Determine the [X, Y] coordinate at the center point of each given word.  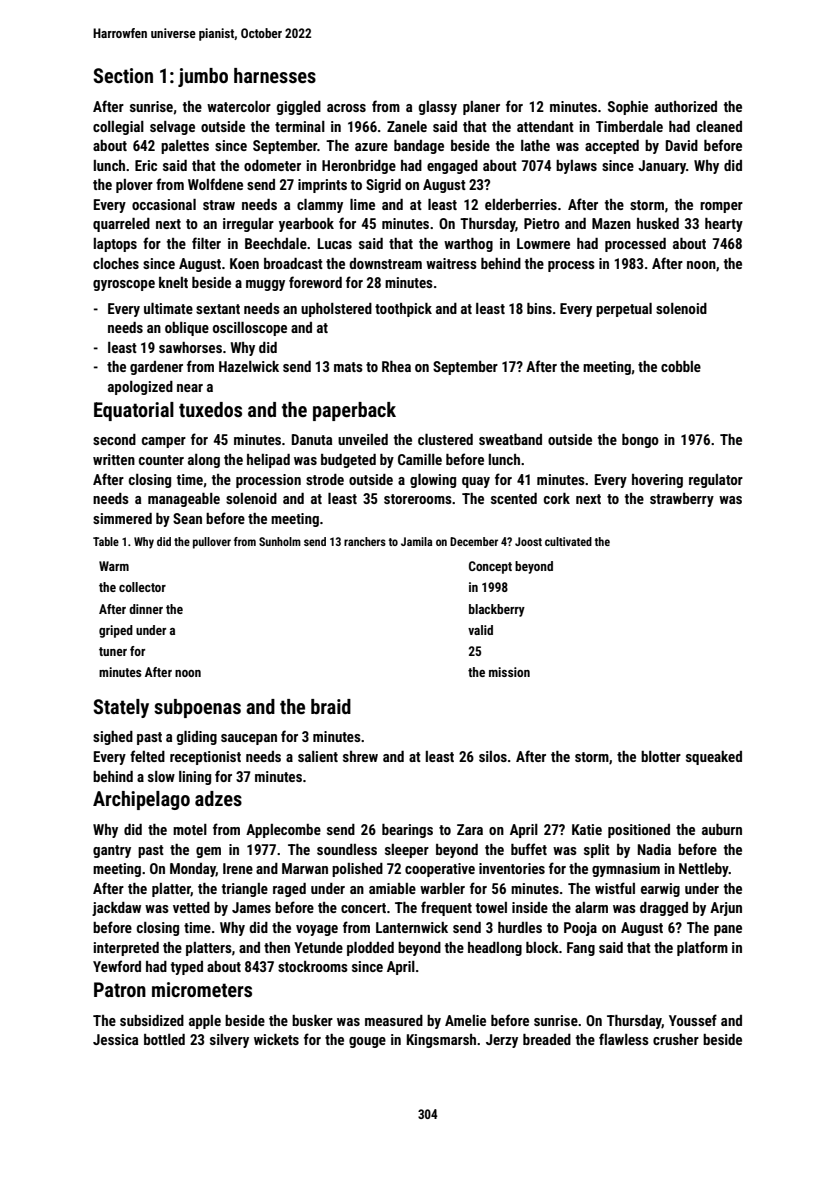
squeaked [714, 758]
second [114, 439]
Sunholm [280, 541]
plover [134, 186]
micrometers [202, 989]
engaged [452, 167]
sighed [113, 738]
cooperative [440, 870]
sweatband [510, 439]
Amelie [465, 1020]
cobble [681, 366]
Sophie [628, 108]
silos [493, 756]
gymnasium [626, 870]
